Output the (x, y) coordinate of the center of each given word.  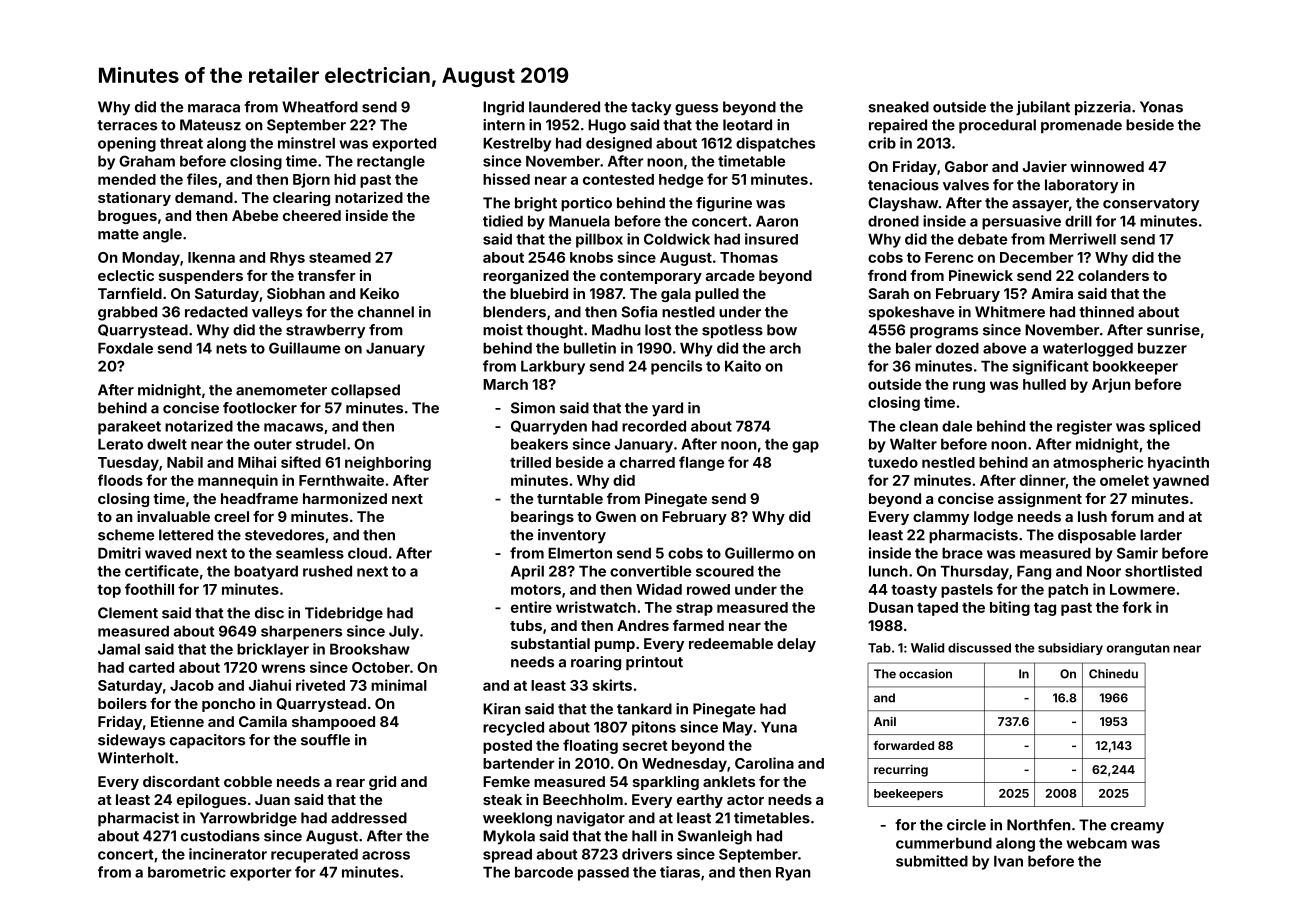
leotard (747, 125)
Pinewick (981, 275)
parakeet (129, 428)
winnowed (1107, 166)
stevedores (284, 535)
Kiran (502, 709)
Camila (263, 721)
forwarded (903, 745)
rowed (708, 589)
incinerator (228, 854)
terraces (127, 125)
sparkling (666, 783)
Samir (1137, 553)
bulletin (590, 348)
